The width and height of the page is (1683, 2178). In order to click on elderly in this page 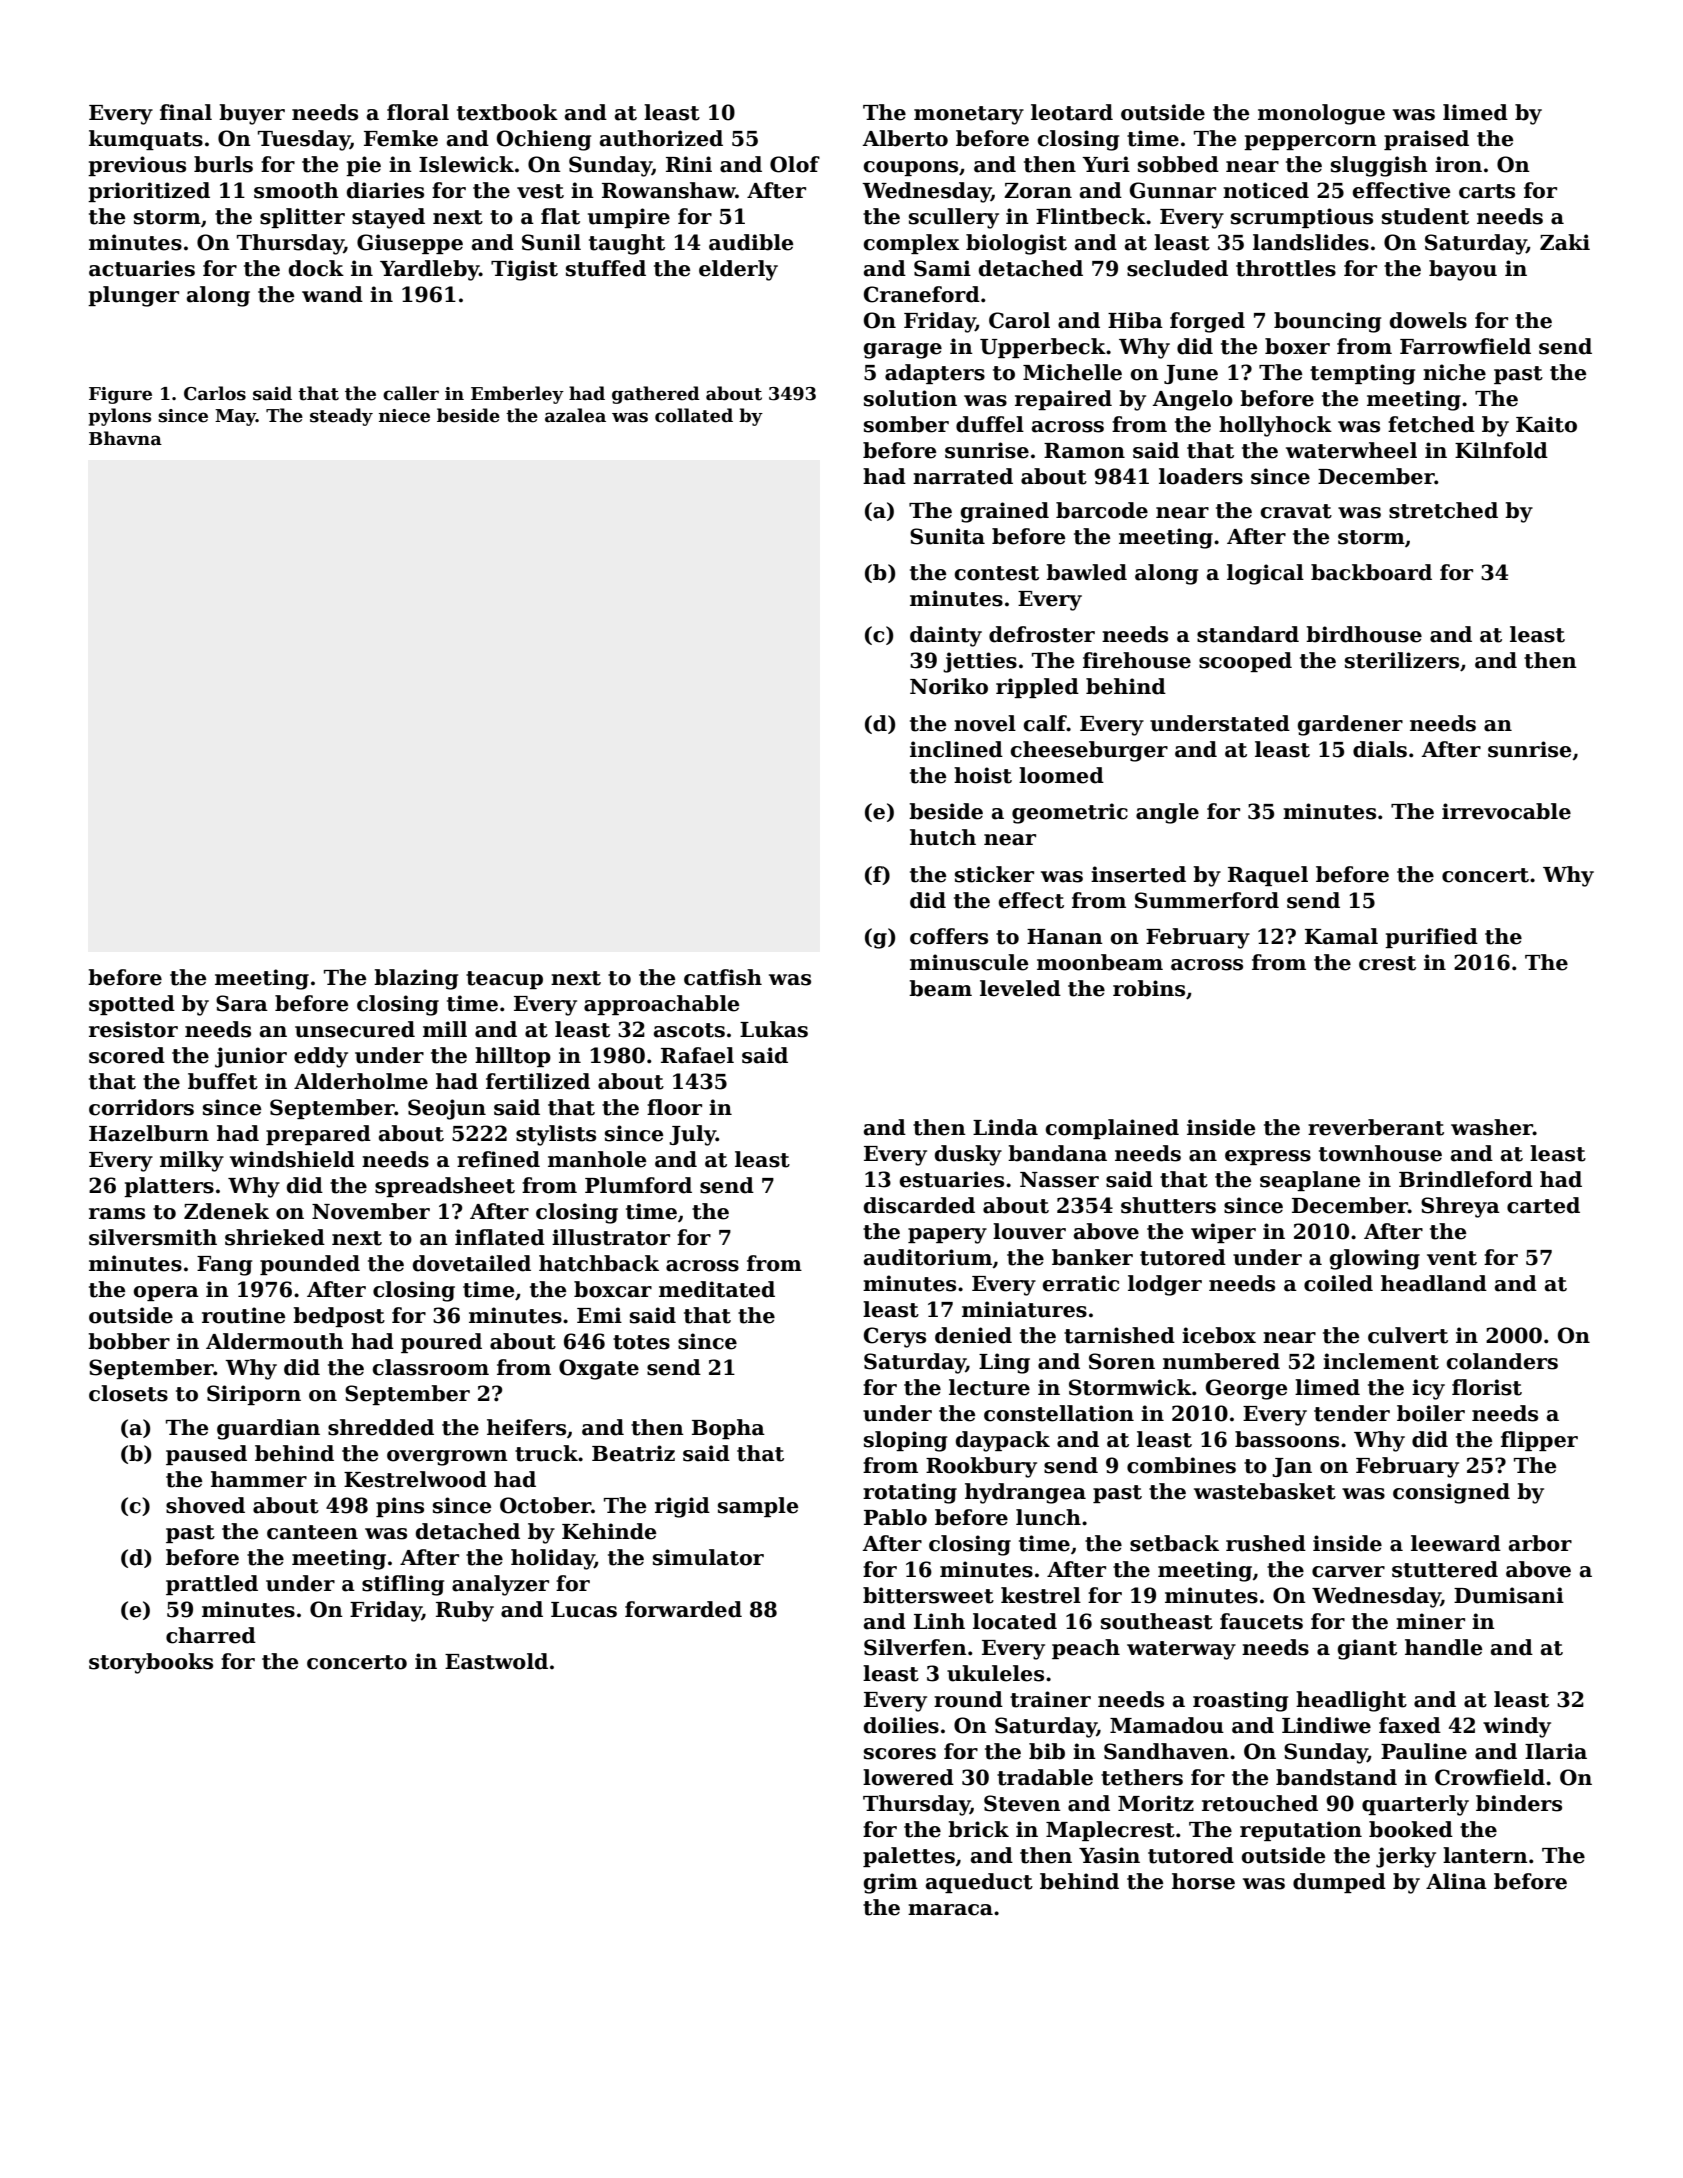, I will do `click(738, 270)`.
